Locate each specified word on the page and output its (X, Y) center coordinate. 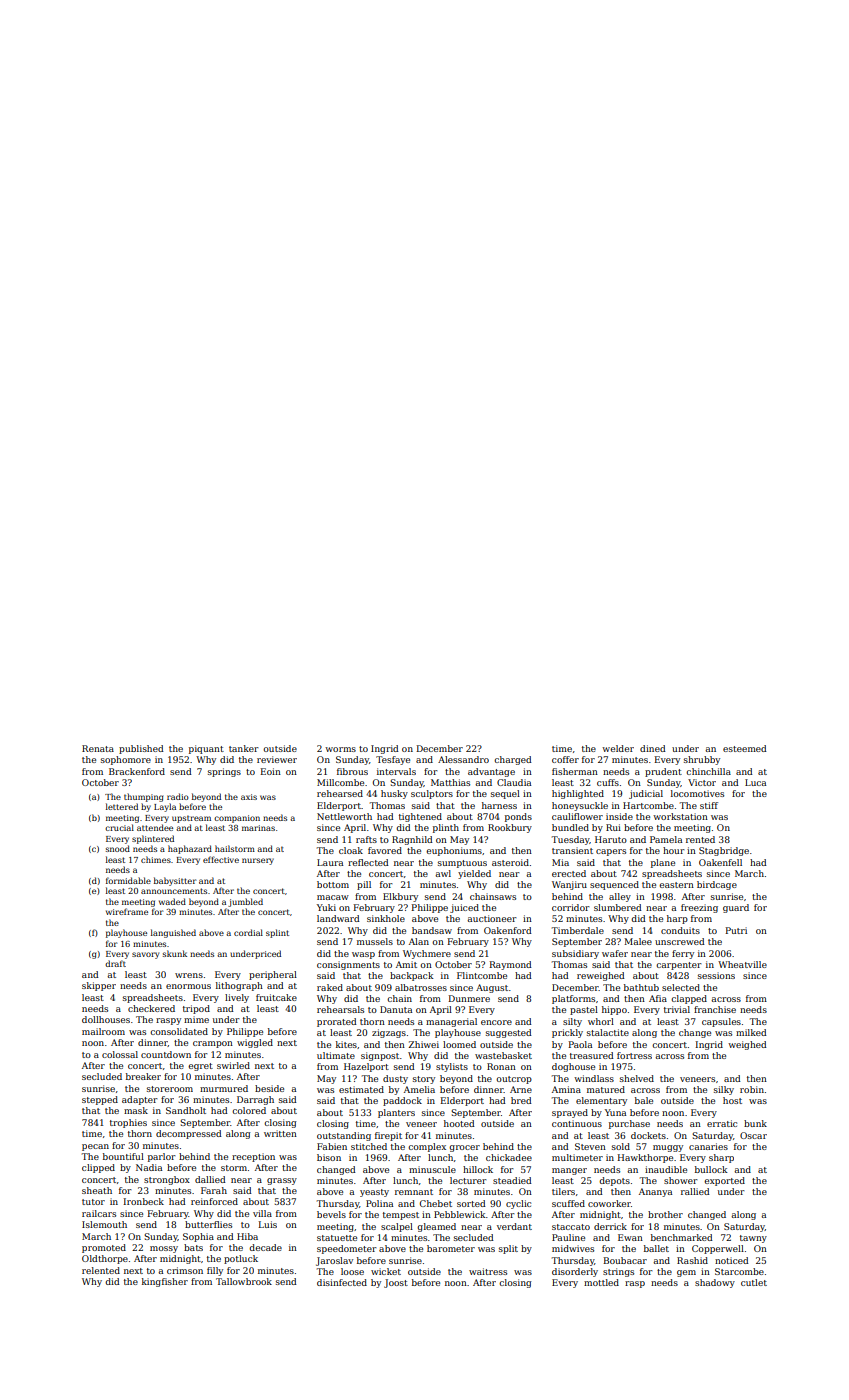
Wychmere (427, 954)
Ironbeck (144, 1201)
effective (221, 859)
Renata (98, 748)
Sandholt (186, 1110)
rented (700, 839)
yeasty (374, 1193)
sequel (505, 794)
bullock (711, 1169)
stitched (369, 1146)
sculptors (432, 794)
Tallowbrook (244, 1281)
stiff (709, 805)
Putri (736, 930)
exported (724, 1181)
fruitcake (276, 997)
